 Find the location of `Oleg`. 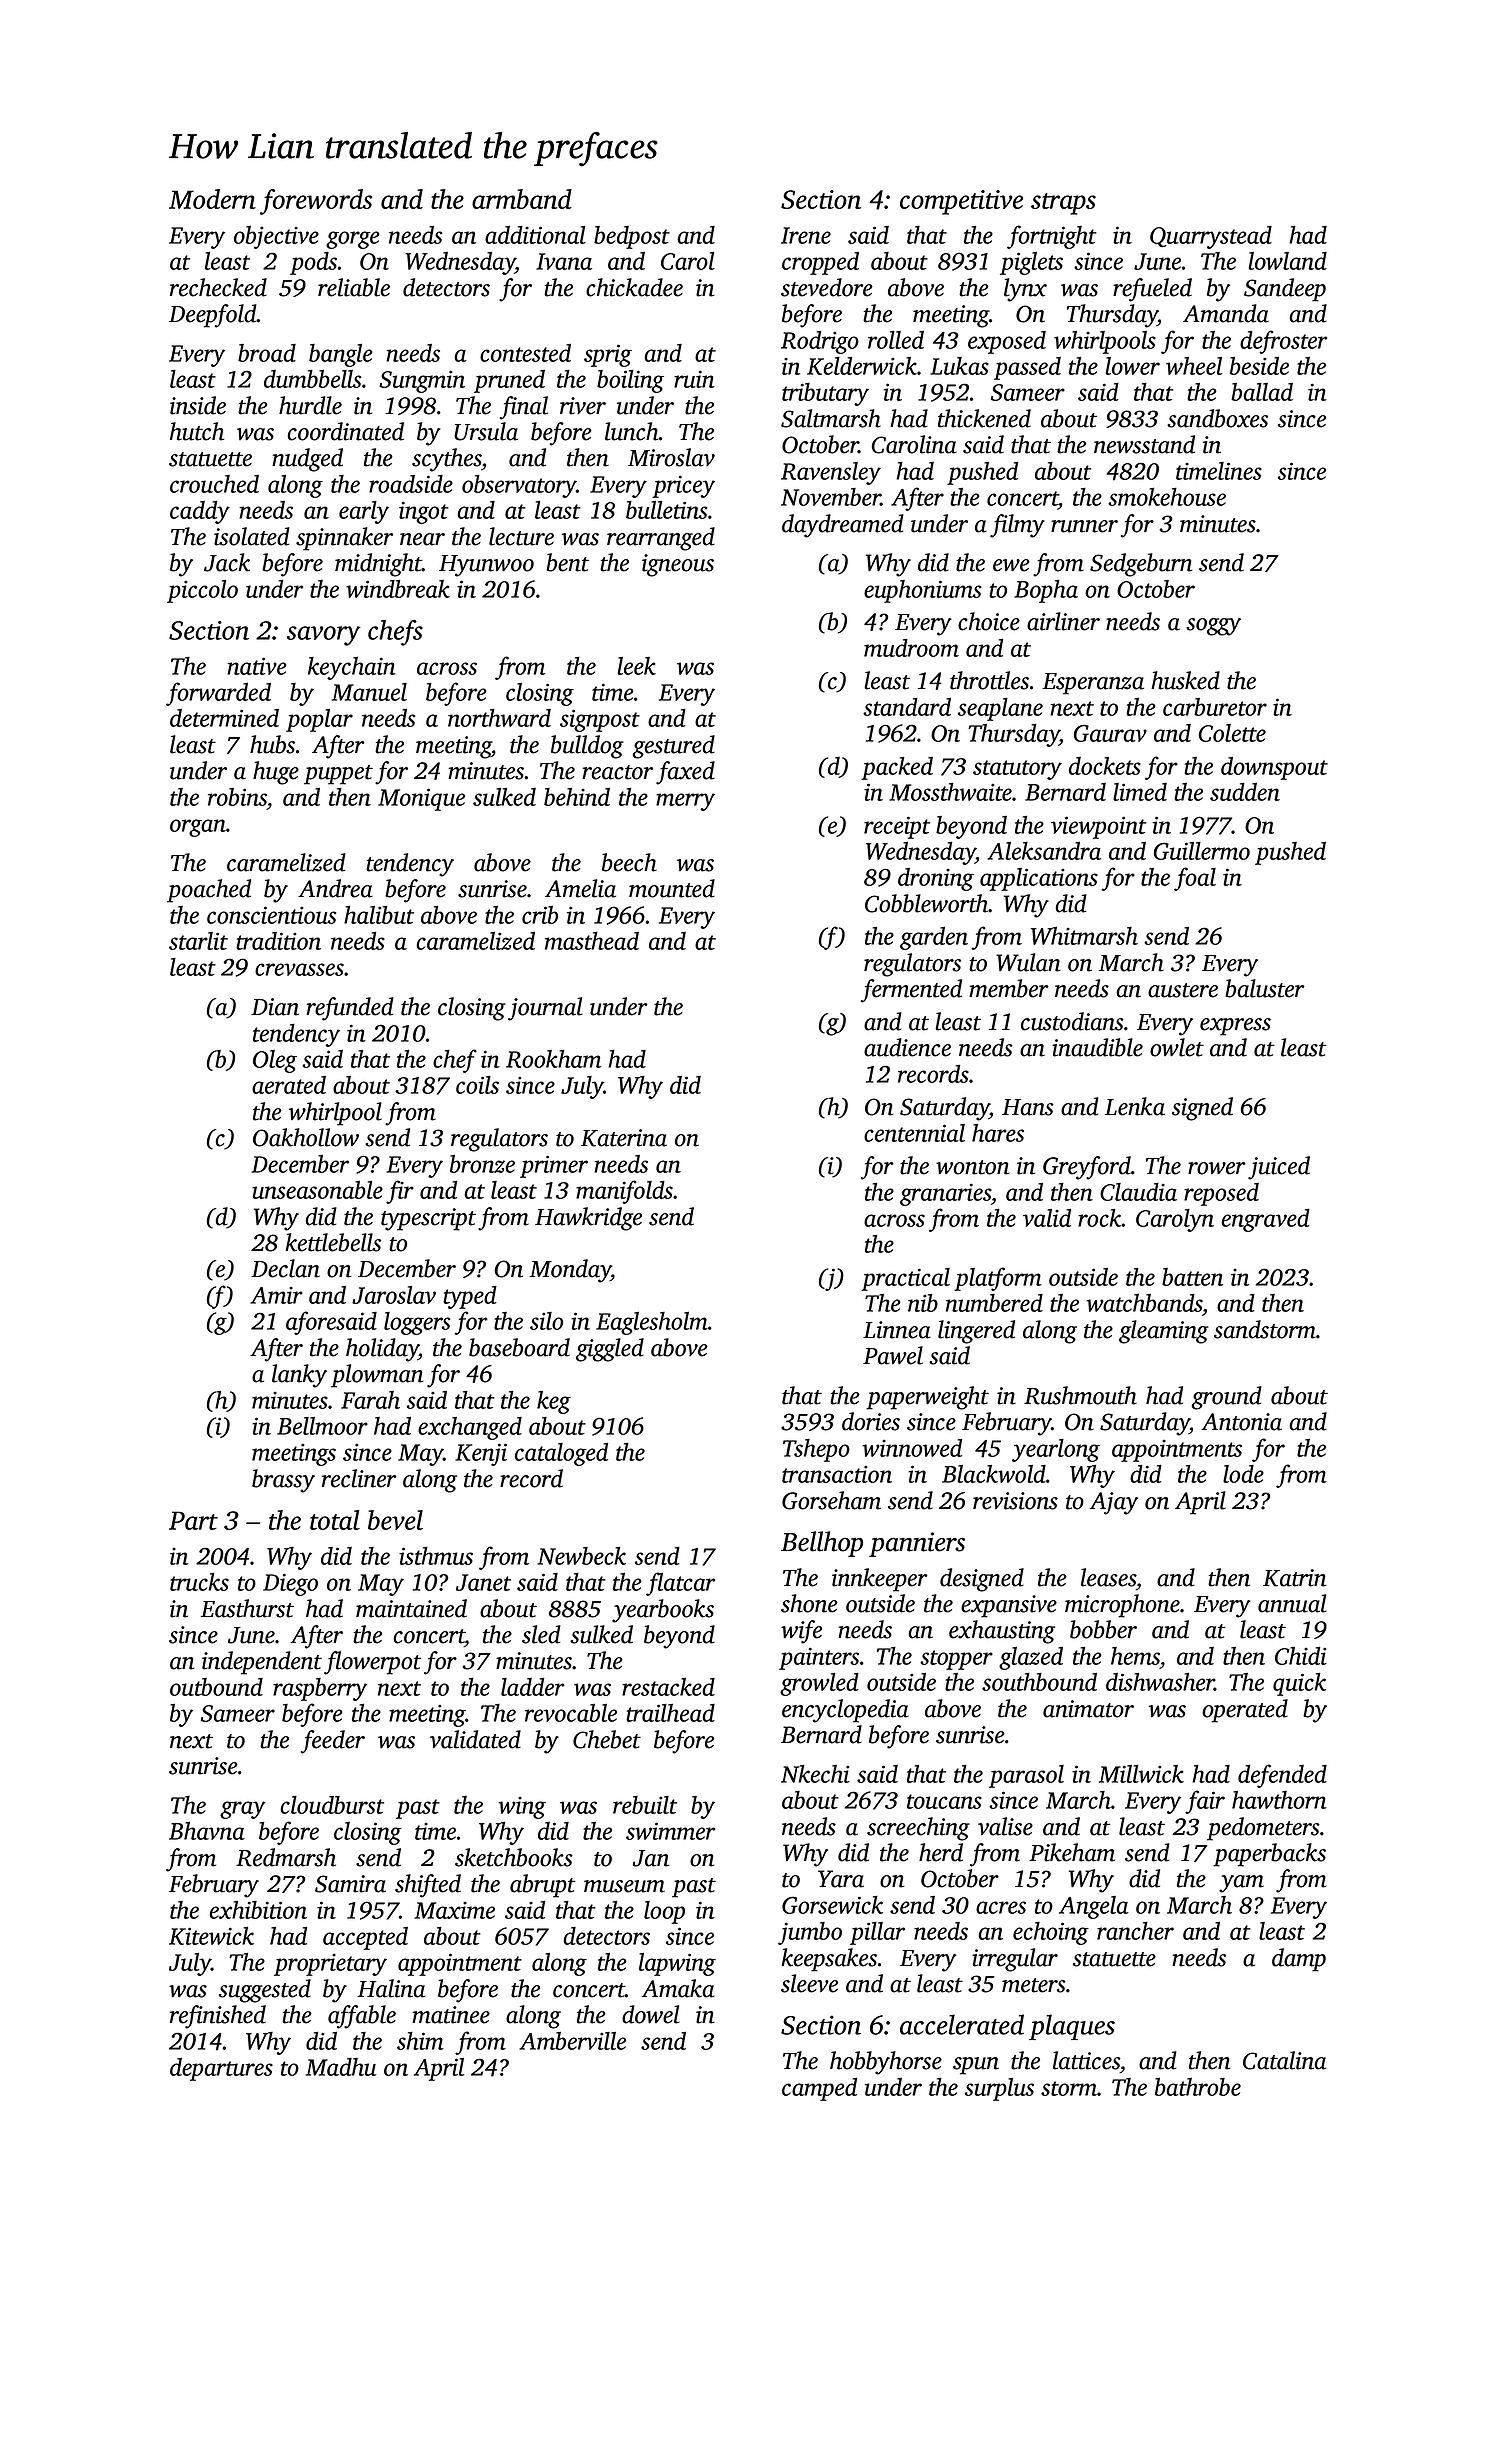

Oleg is located at coordinates (275, 1061).
